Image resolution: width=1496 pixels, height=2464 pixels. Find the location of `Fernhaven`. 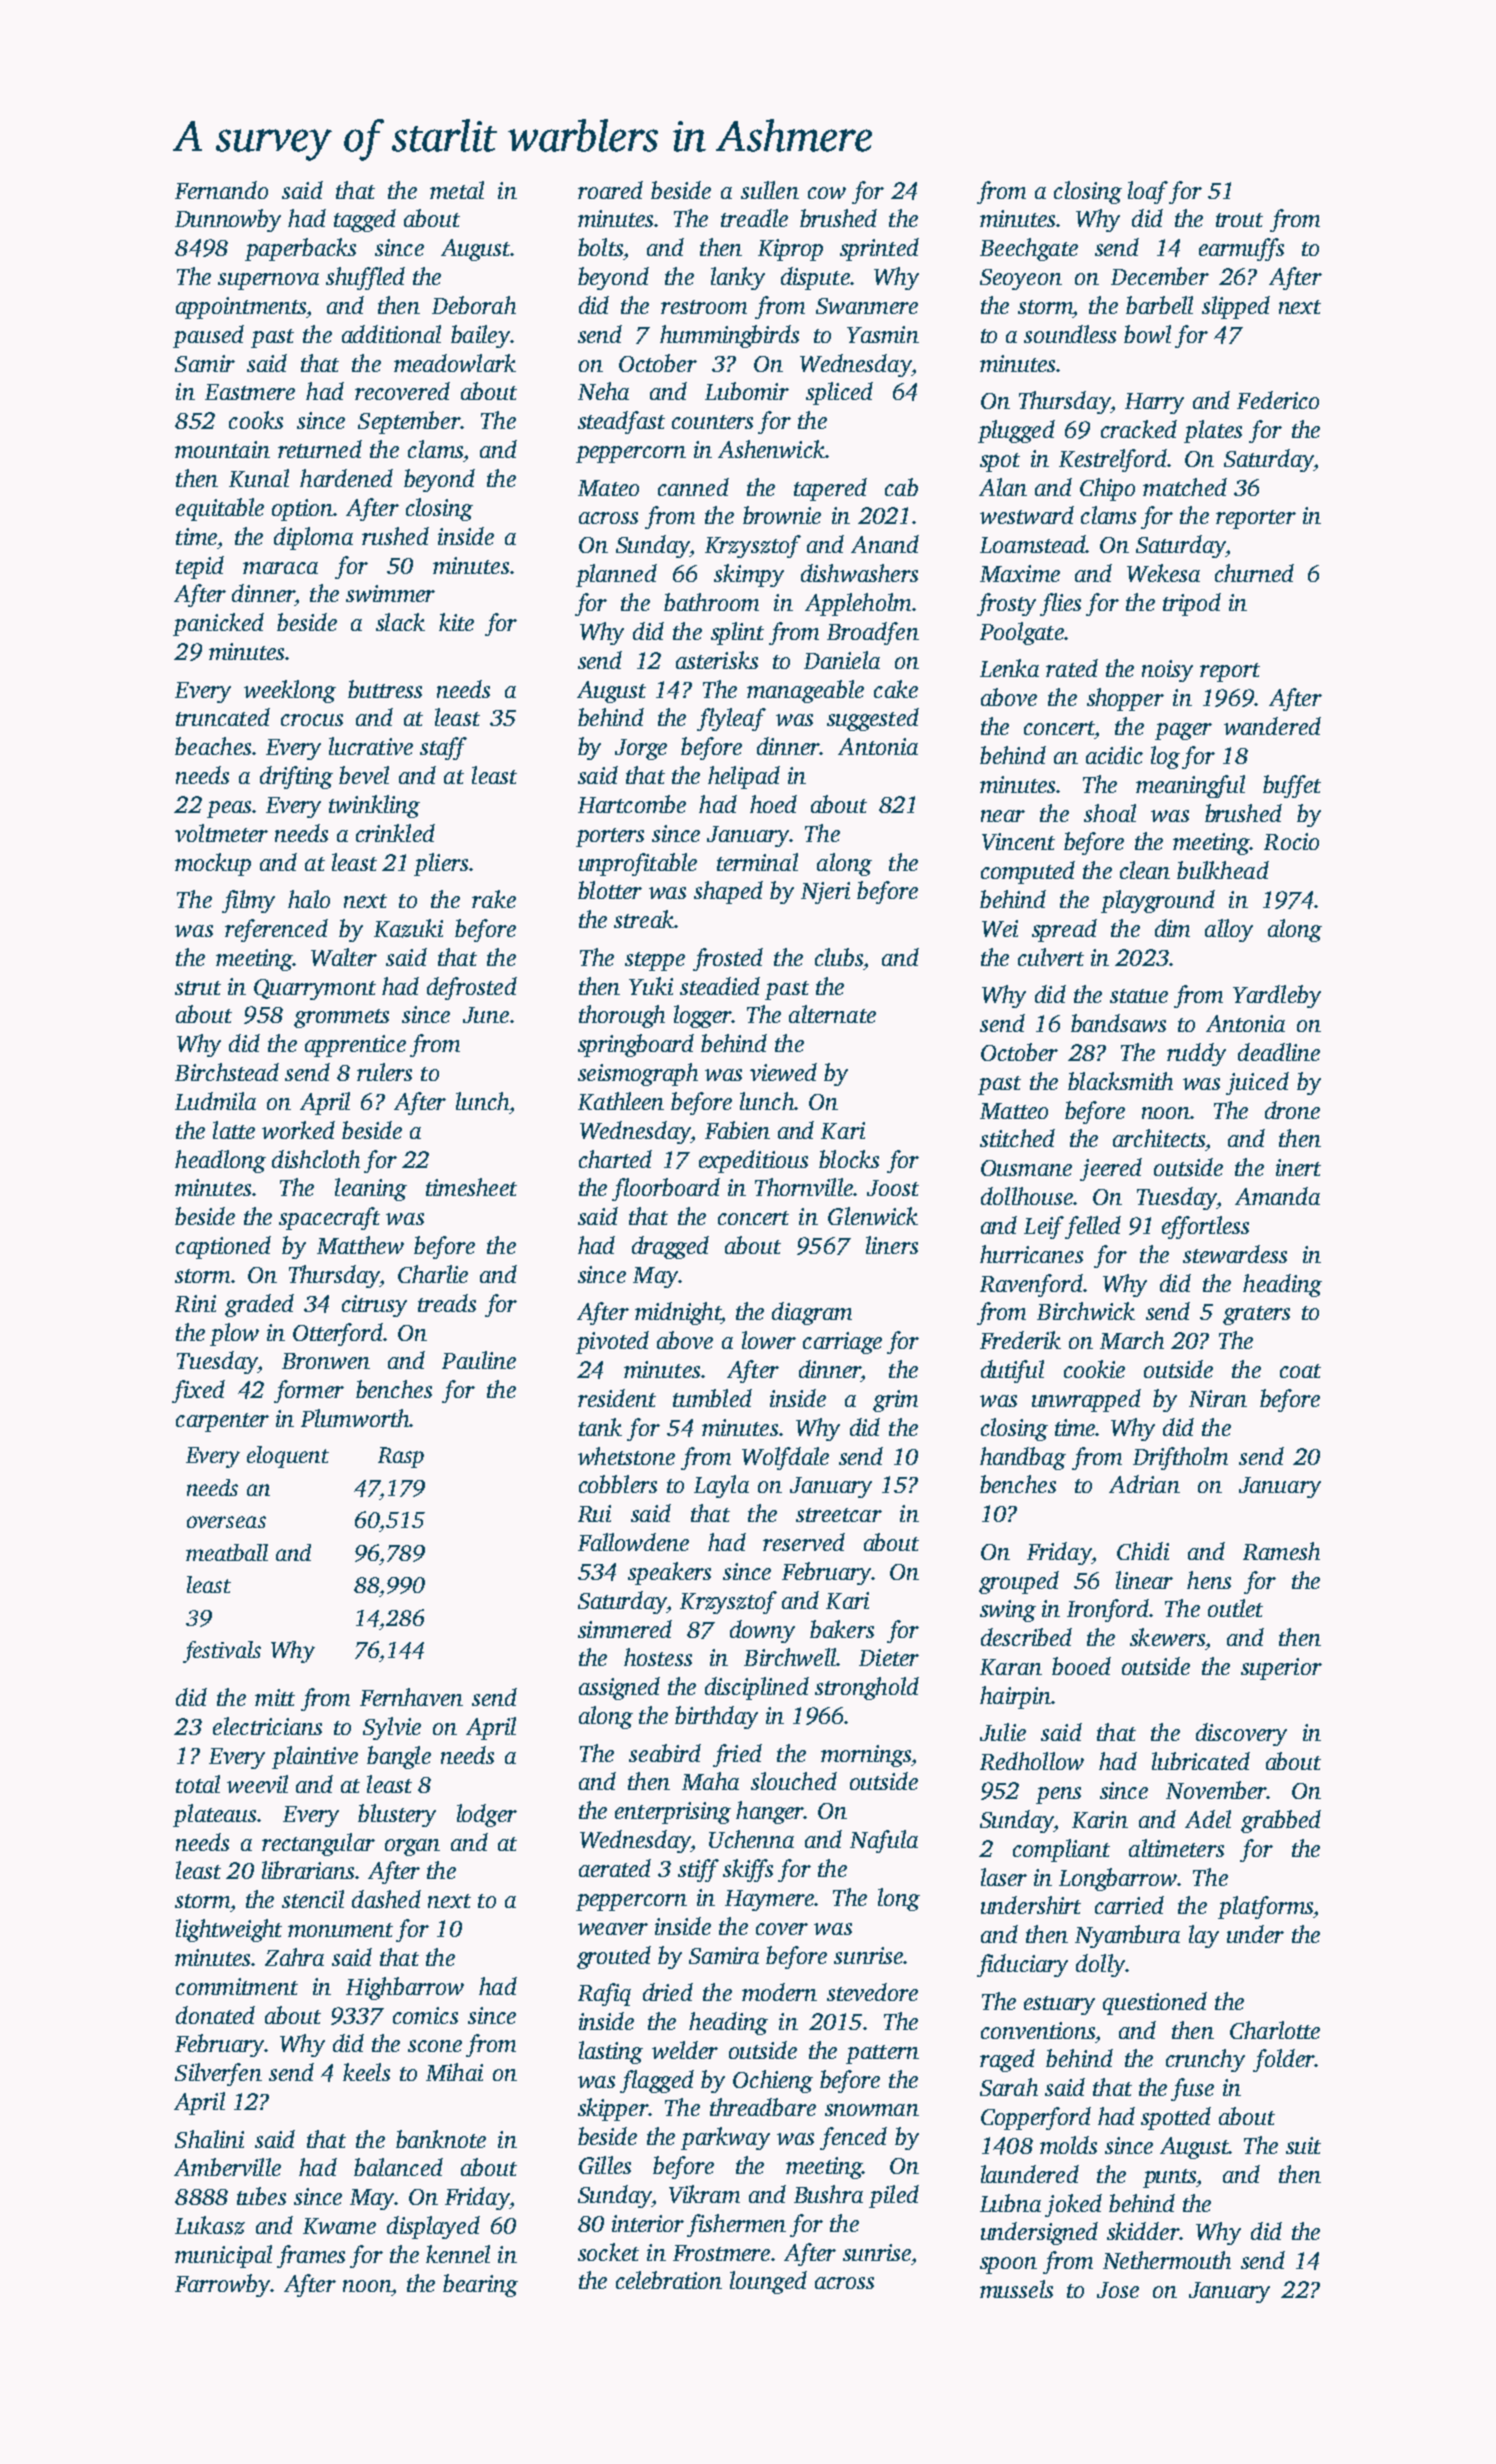

Fernhaven is located at coordinates (411, 1697).
